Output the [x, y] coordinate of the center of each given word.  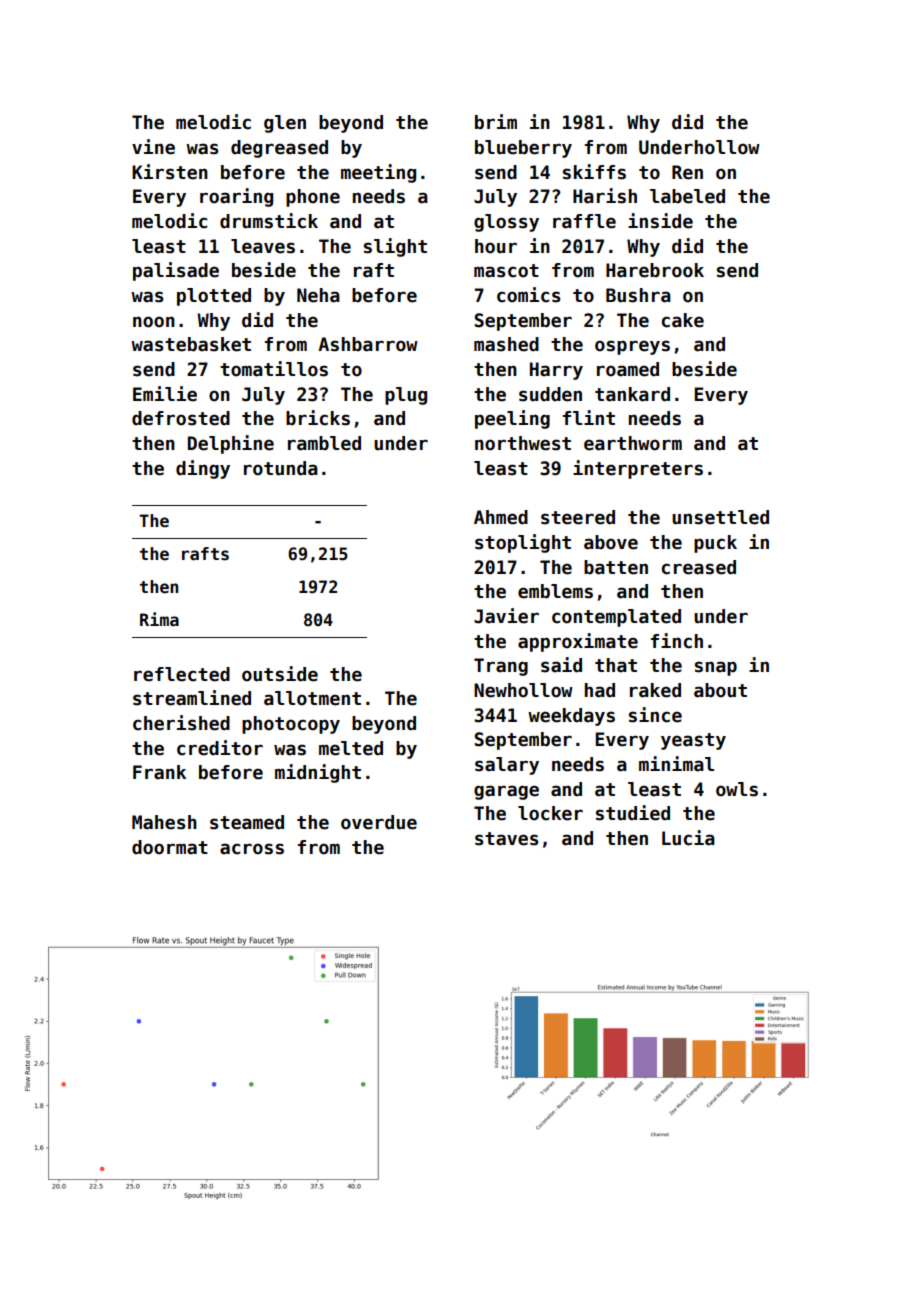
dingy [203, 469]
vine [153, 147]
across [252, 849]
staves [506, 839]
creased [699, 567]
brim [496, 122]
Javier [506, 616]
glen [285, 124]
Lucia [688, 838]
